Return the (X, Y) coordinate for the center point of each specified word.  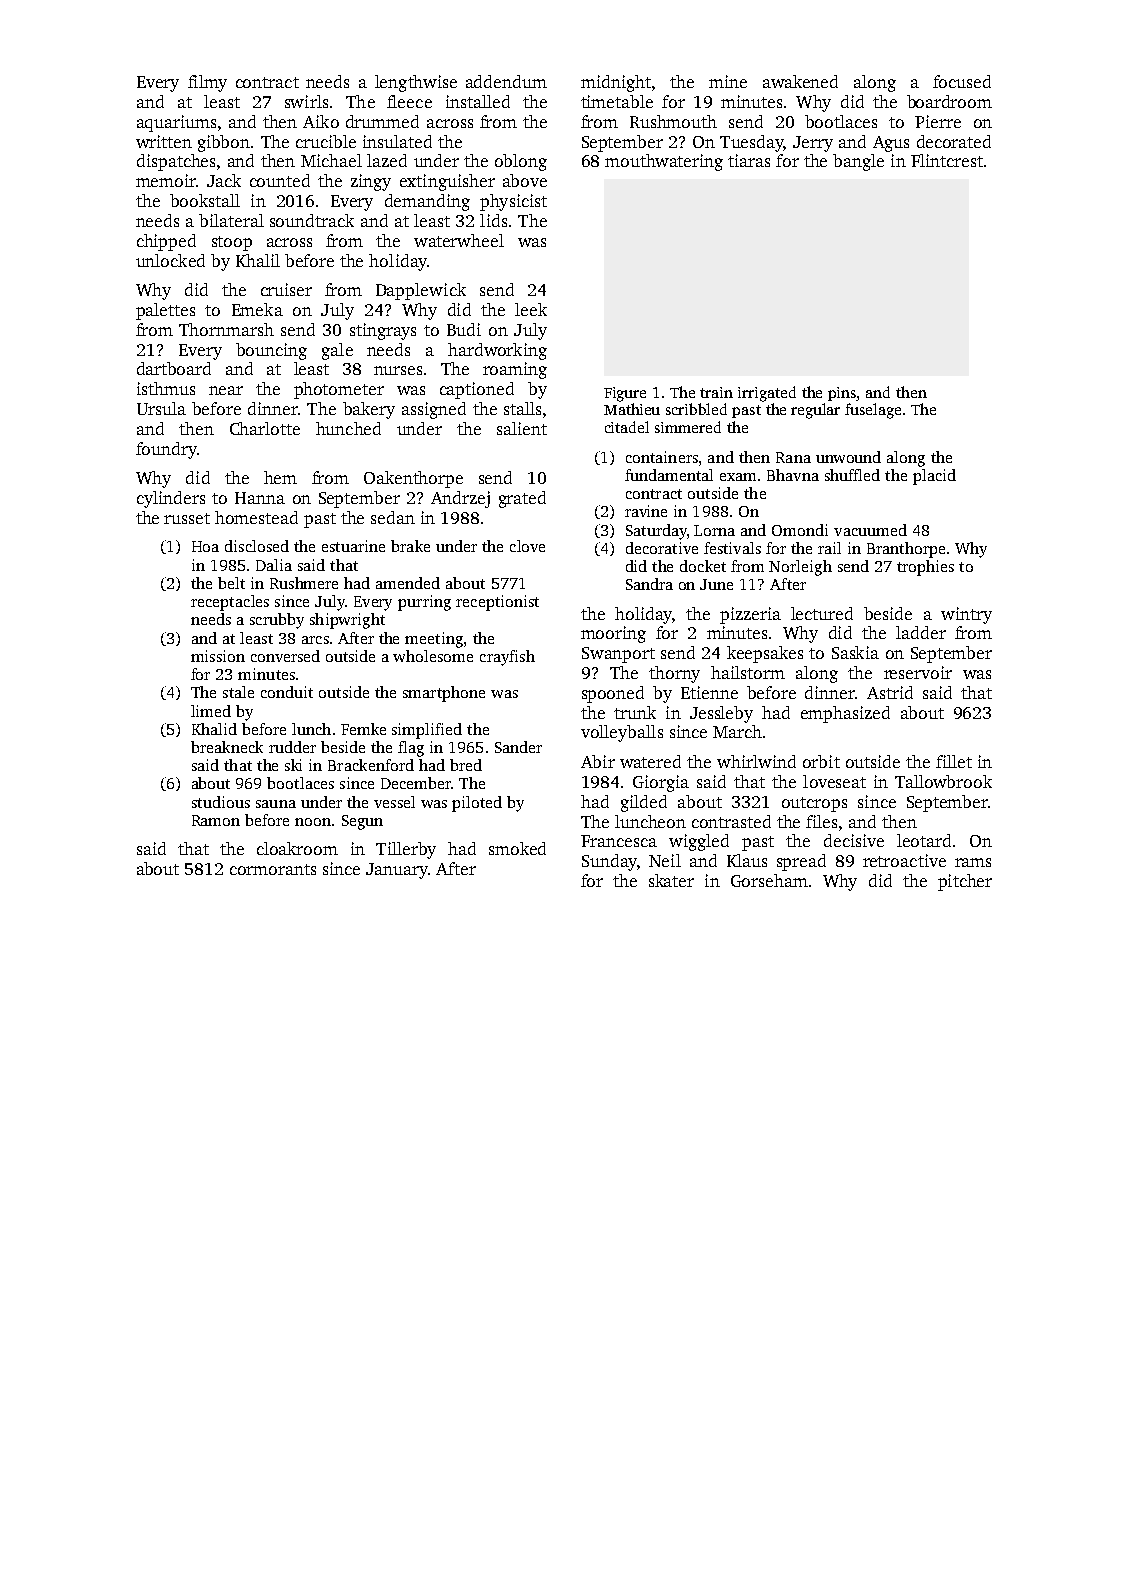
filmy (207, 83)
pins (842, 394)
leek (531, 309)
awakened (800, 81)
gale (337, 351)
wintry (966, 615)
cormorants (273, 869)
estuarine (353, 546)
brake (410, 546)
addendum (506, 81)
